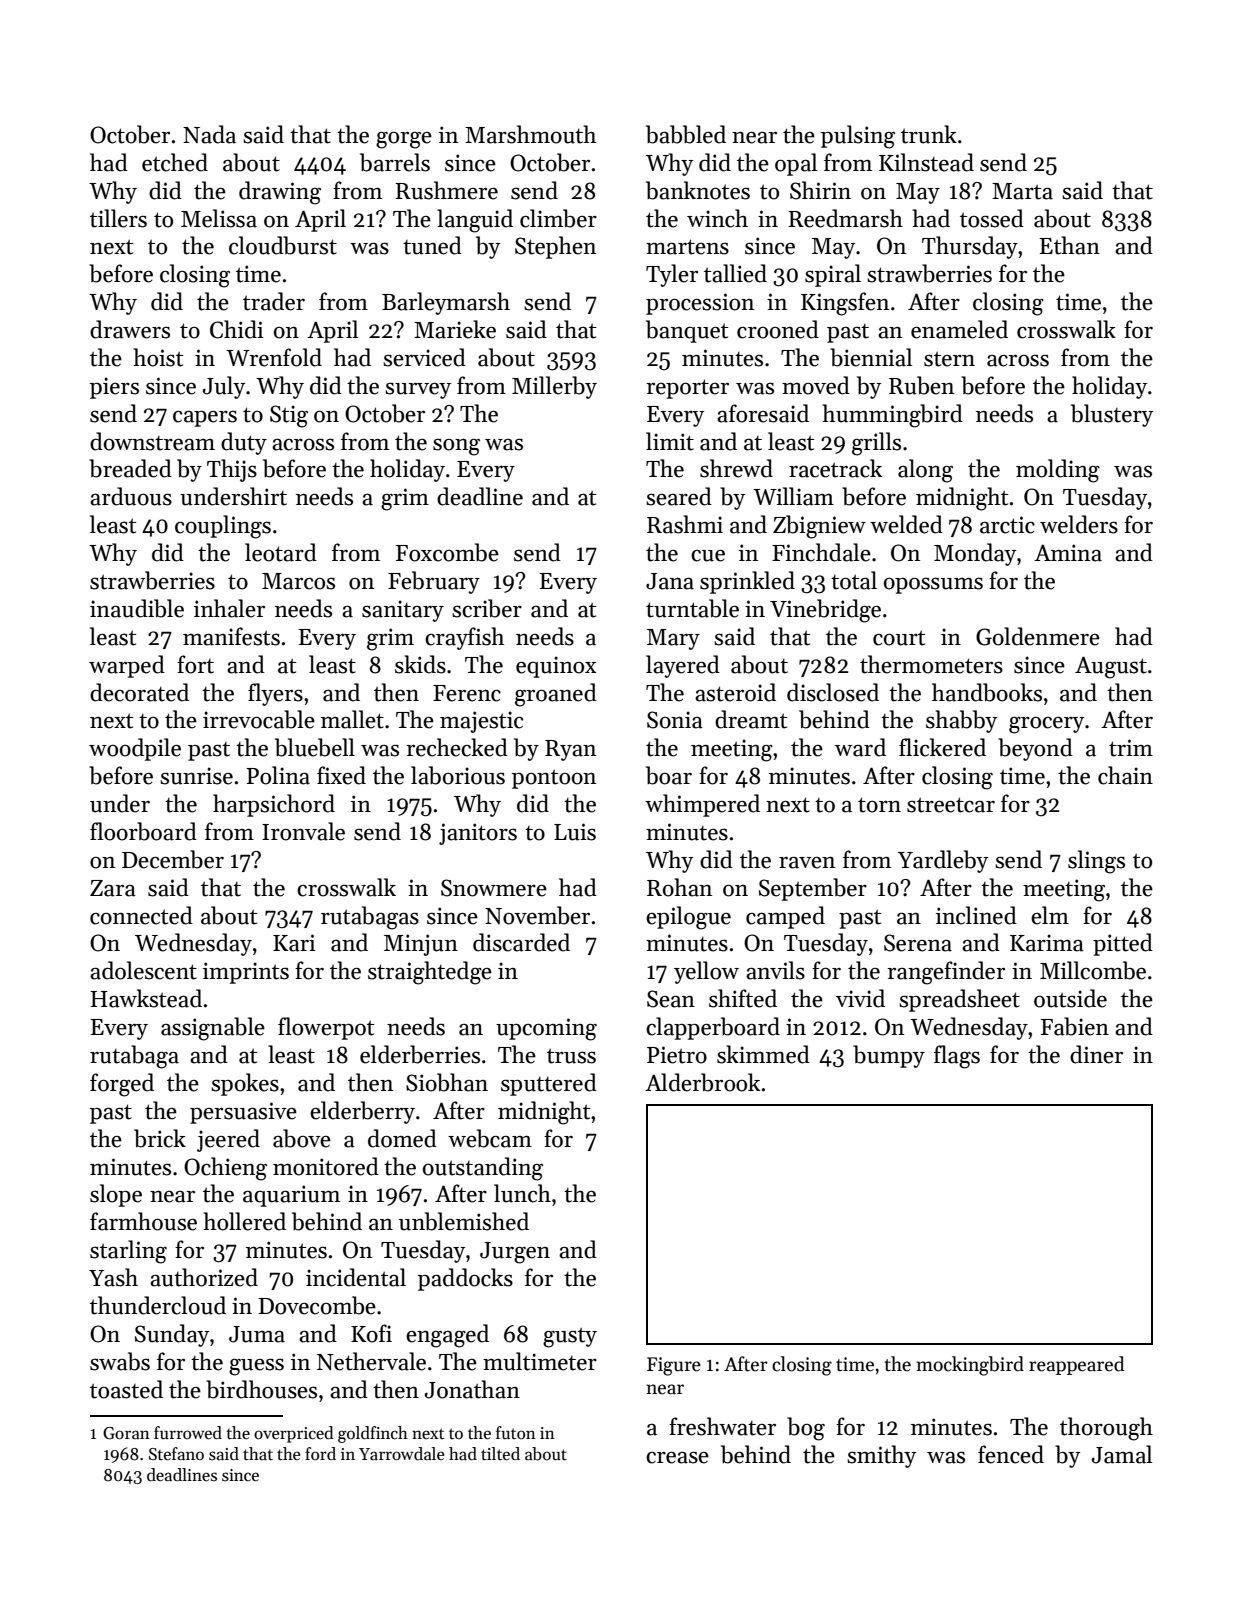 This document has height=1609, width=1243. I want to click on Nethervale, so click(371, 1361).
